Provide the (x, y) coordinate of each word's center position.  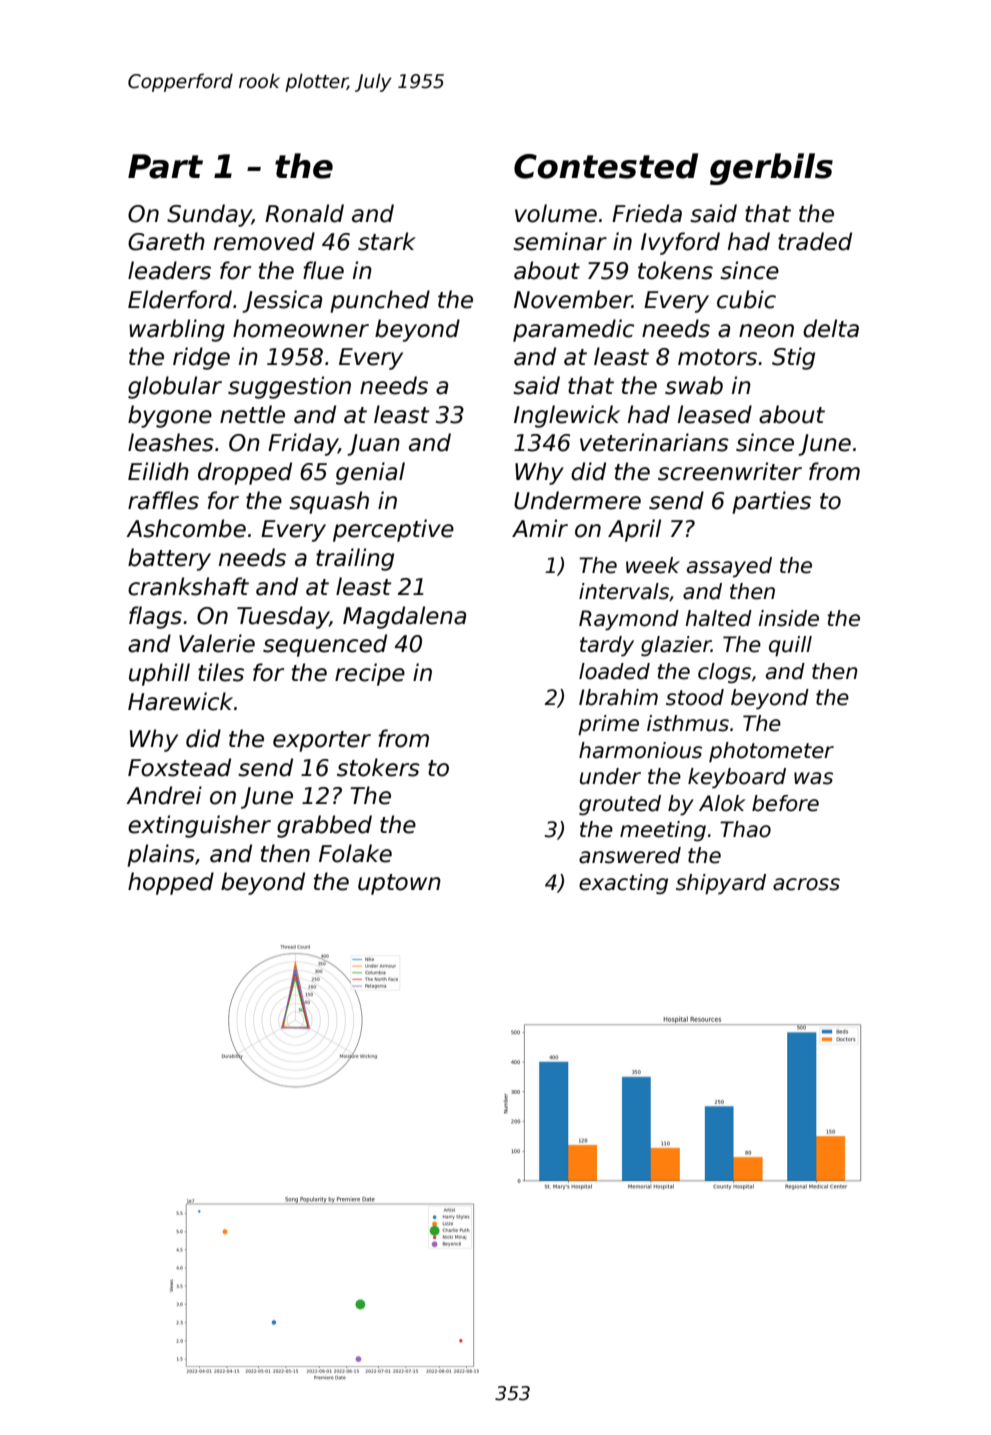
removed (264, 241)
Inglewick (567, 416)
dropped (245, 473)
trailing (355, 559)
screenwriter (730, 471)
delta (831, 328)
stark (387, 241)
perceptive (393, 530)
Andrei (164, 795)
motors (717, 357)
